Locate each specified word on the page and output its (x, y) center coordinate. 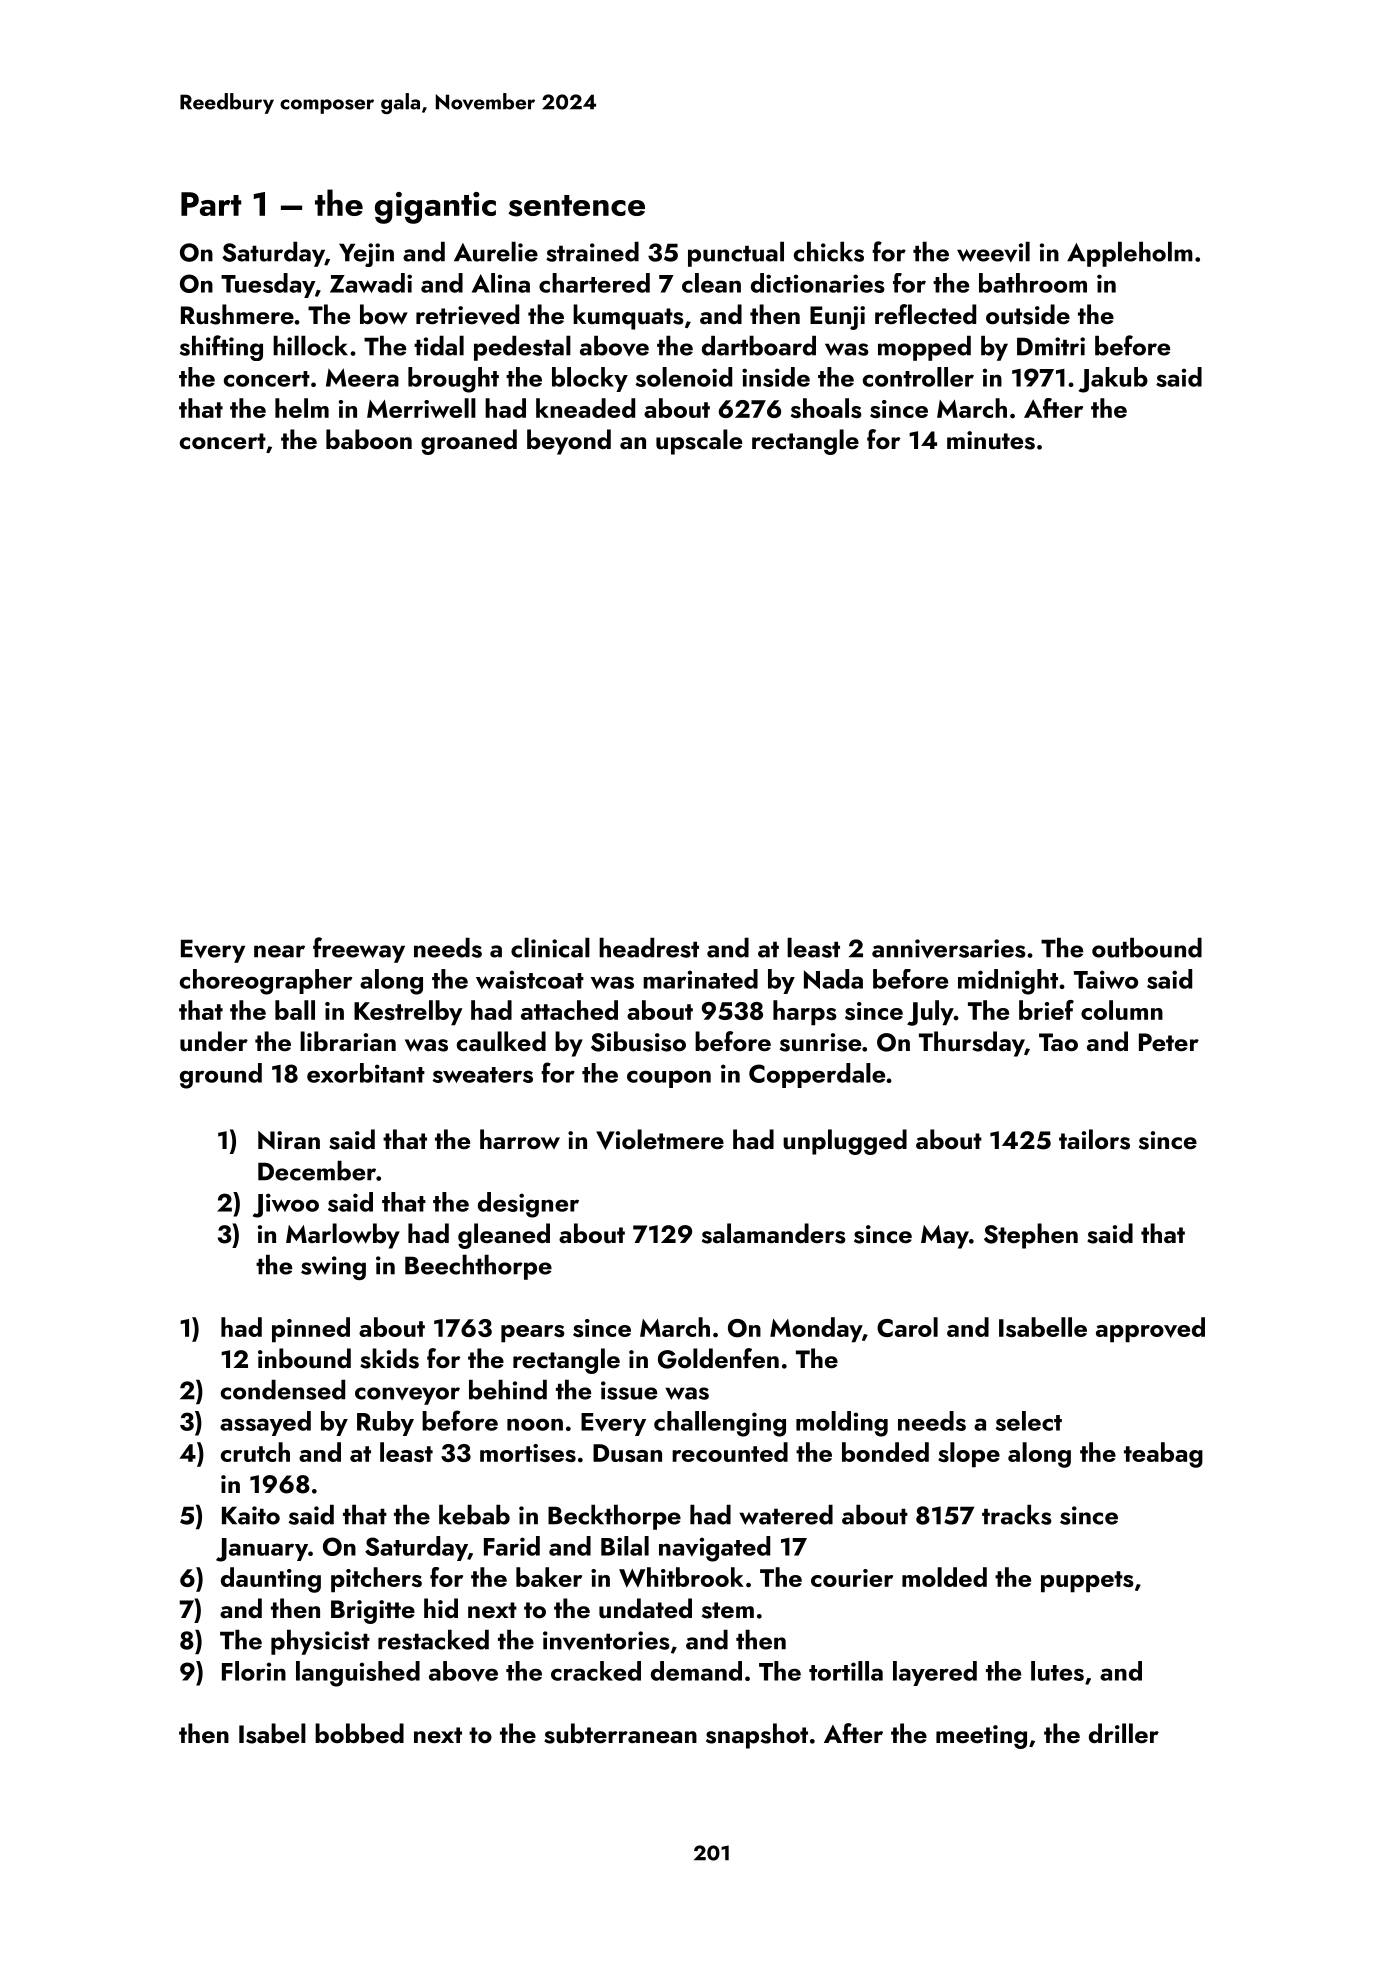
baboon (369, 439)
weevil (993, 251)
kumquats (628, 317)
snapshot (757, 1736)
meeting (981, 1737)
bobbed (359, 1733)
